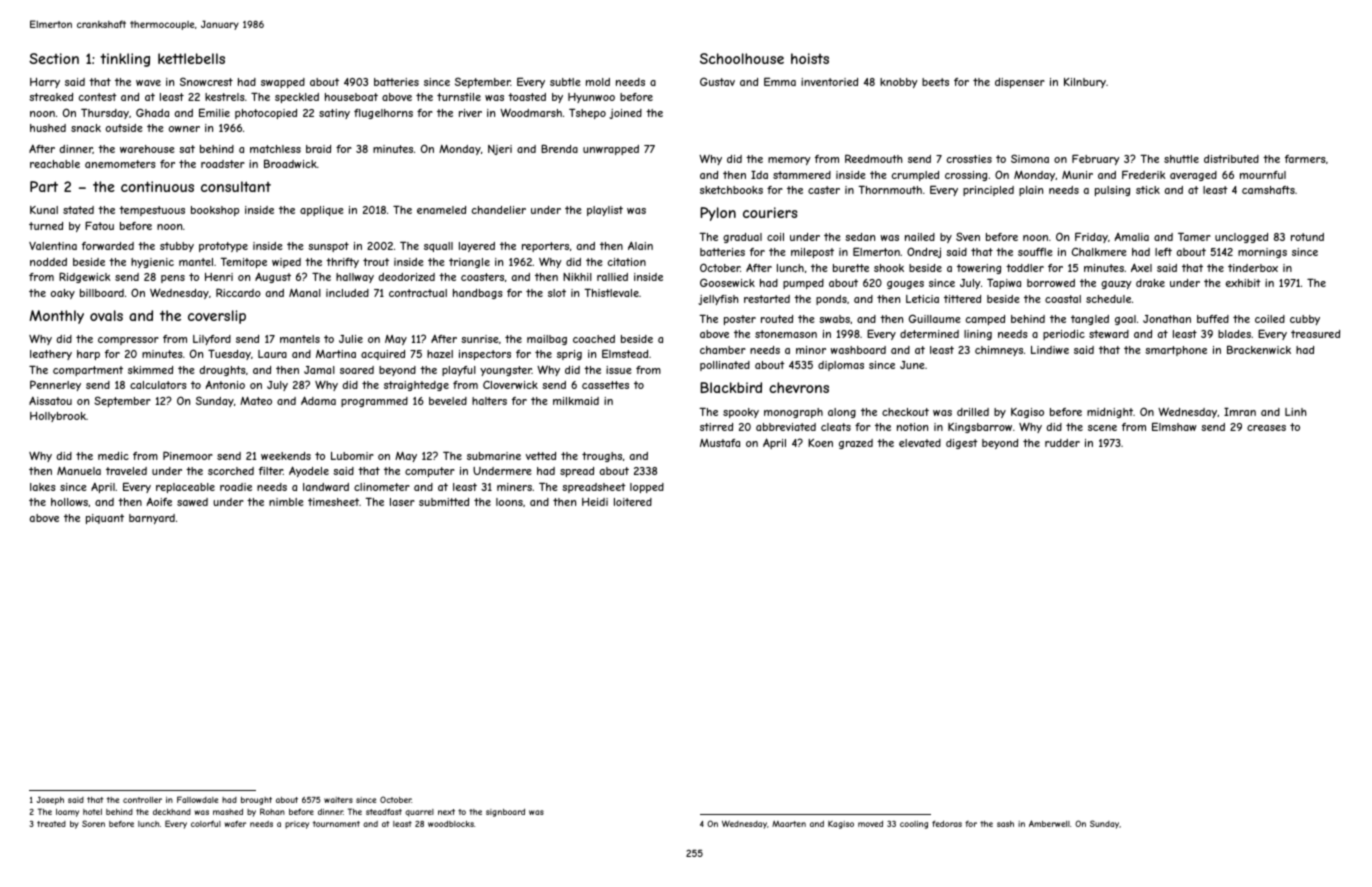 Image resolution: width=1372 pixels, height=887 pixels. Describe the element at coordinates (789, 824) in the screenshot. I see `Maarten` at that location.
